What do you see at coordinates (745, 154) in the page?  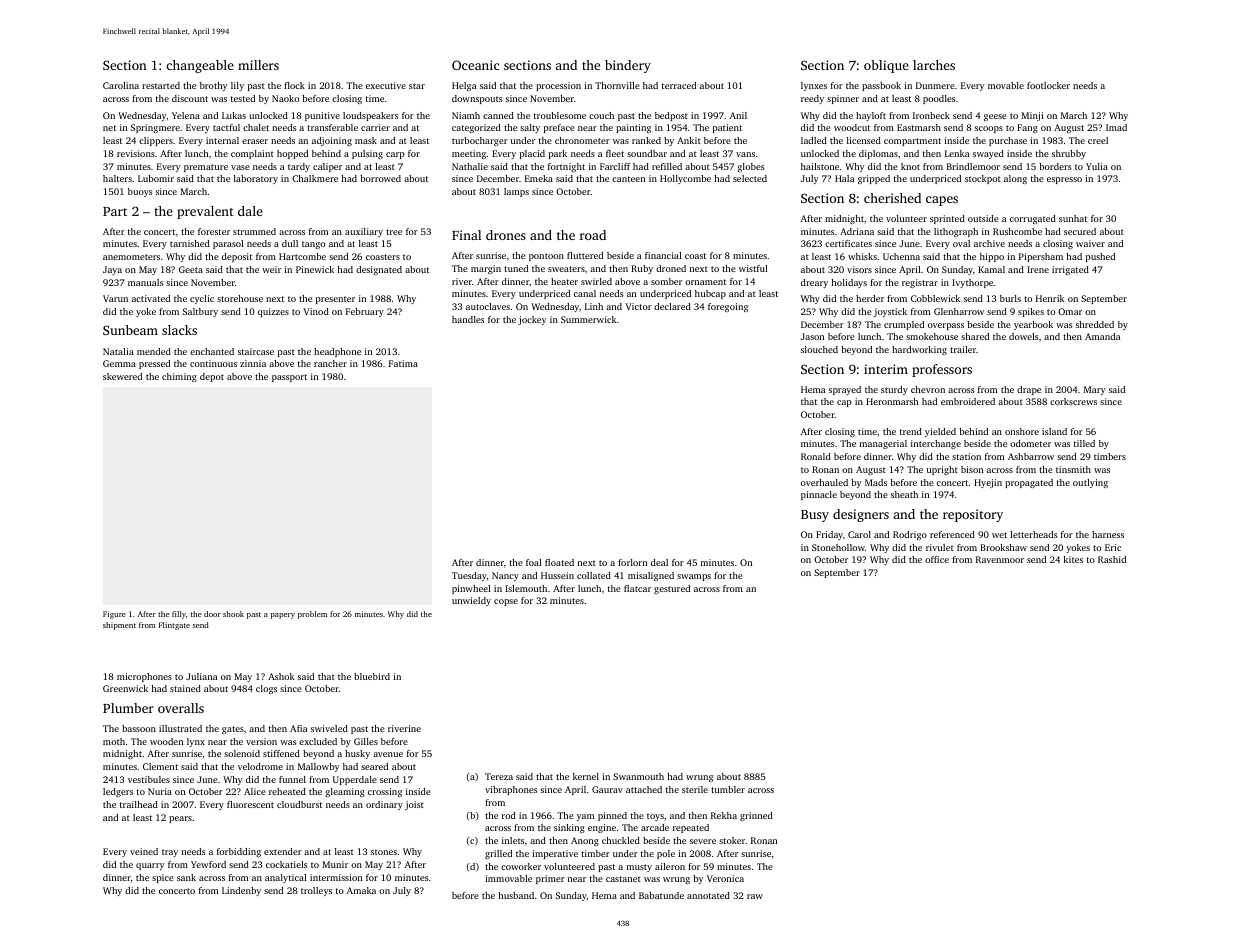 I see `vans` at bounding box center [745, 154].
